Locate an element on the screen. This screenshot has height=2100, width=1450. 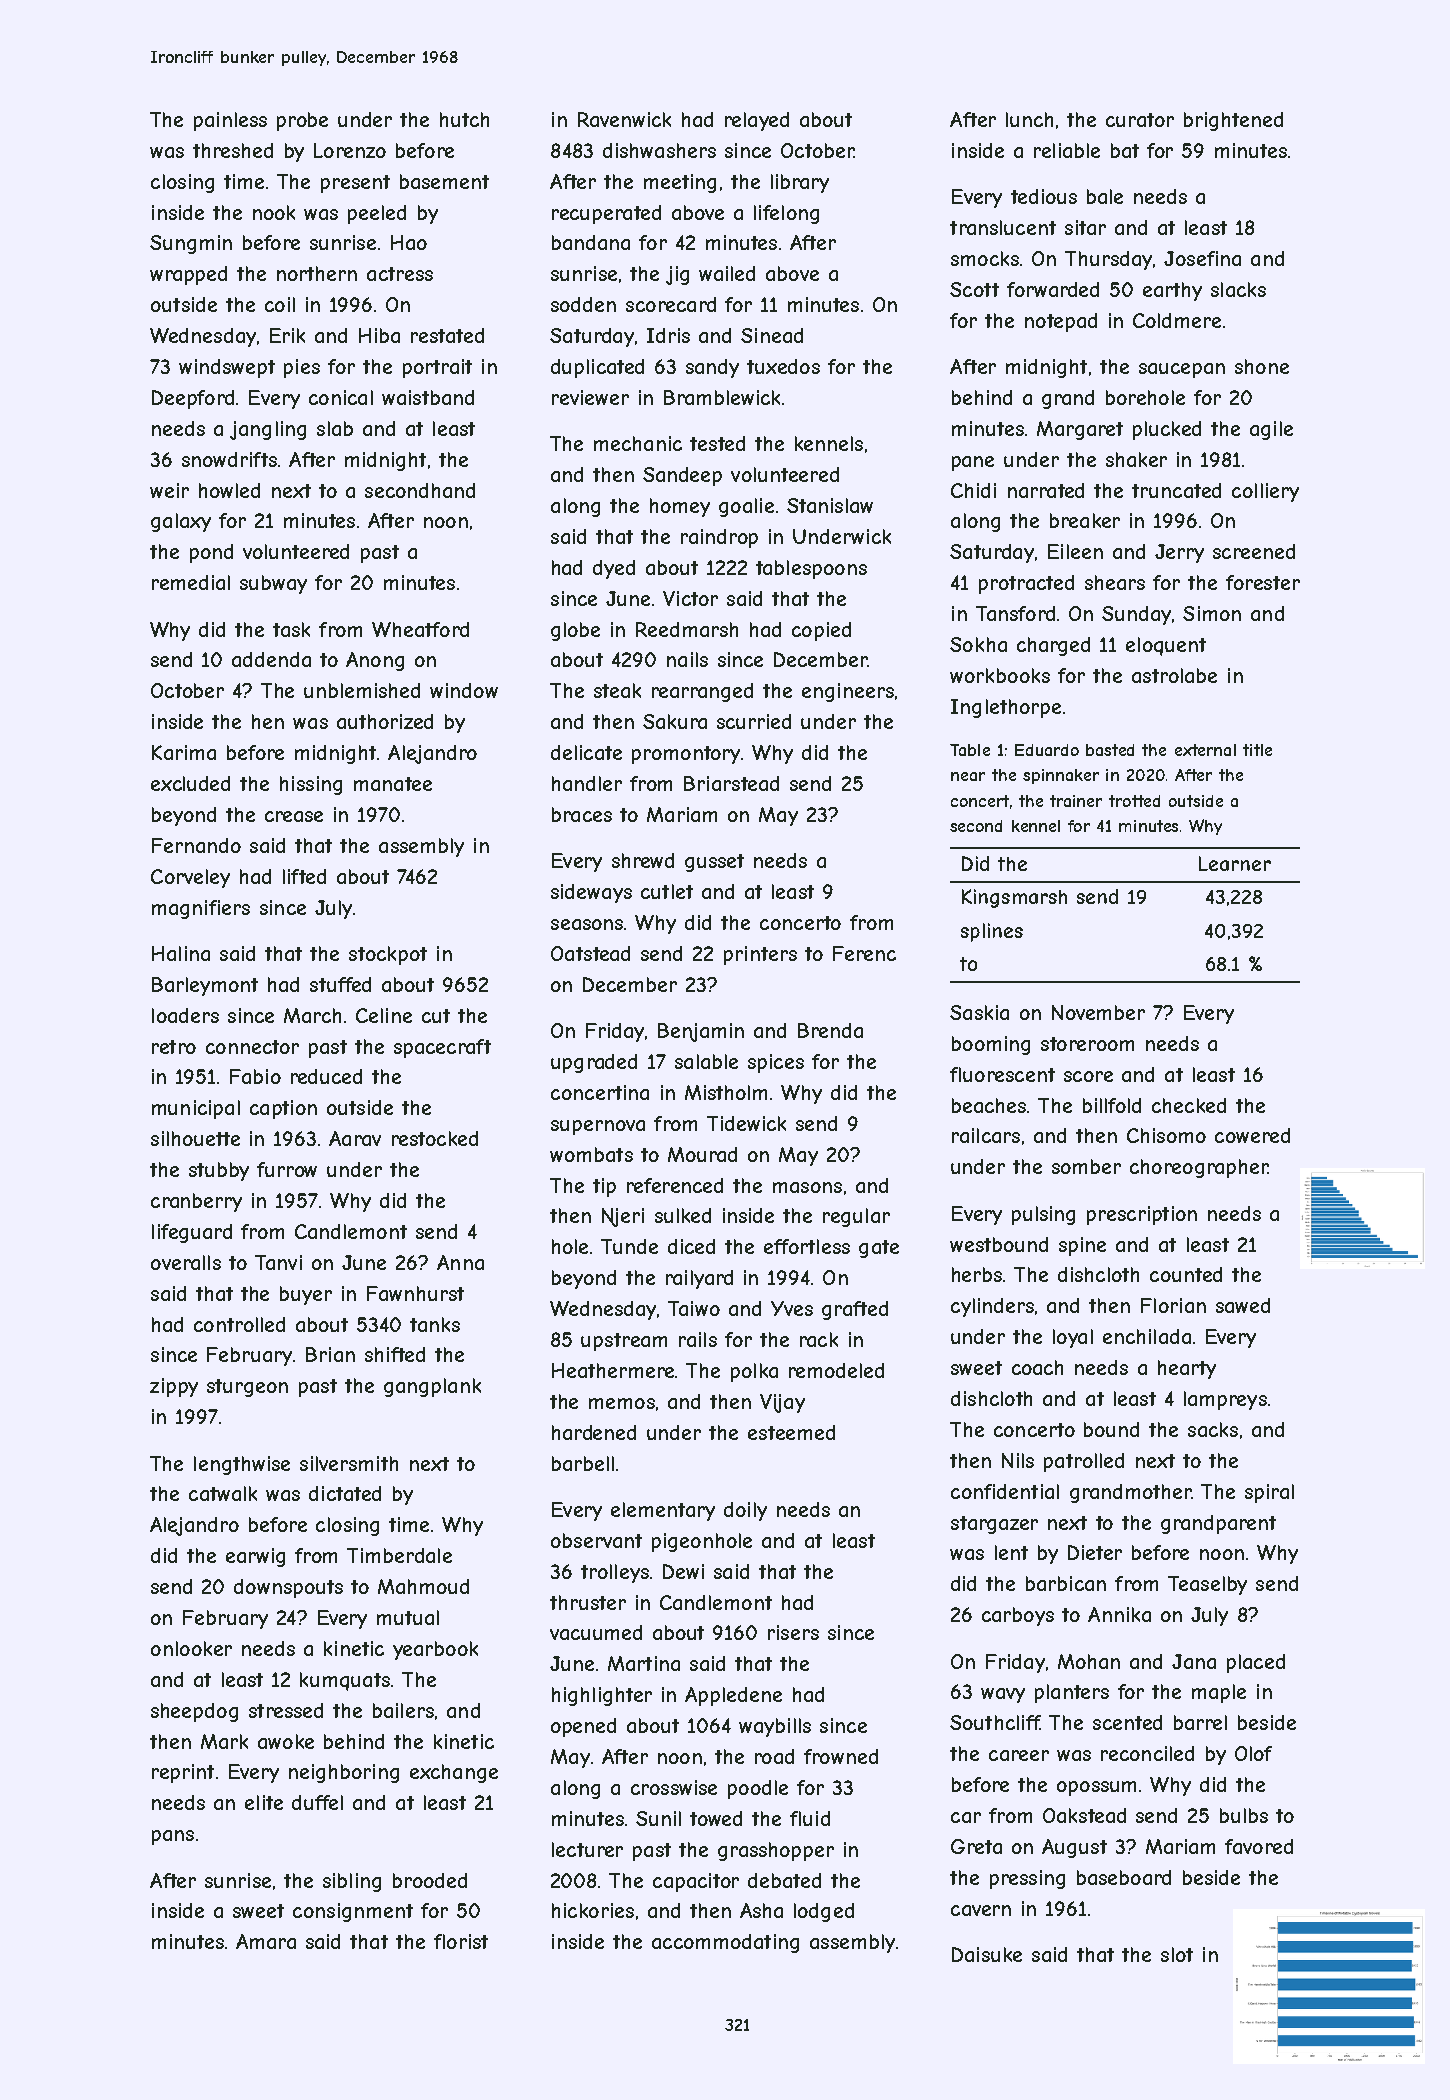
earwig is located at coordinates (255, 1557).
